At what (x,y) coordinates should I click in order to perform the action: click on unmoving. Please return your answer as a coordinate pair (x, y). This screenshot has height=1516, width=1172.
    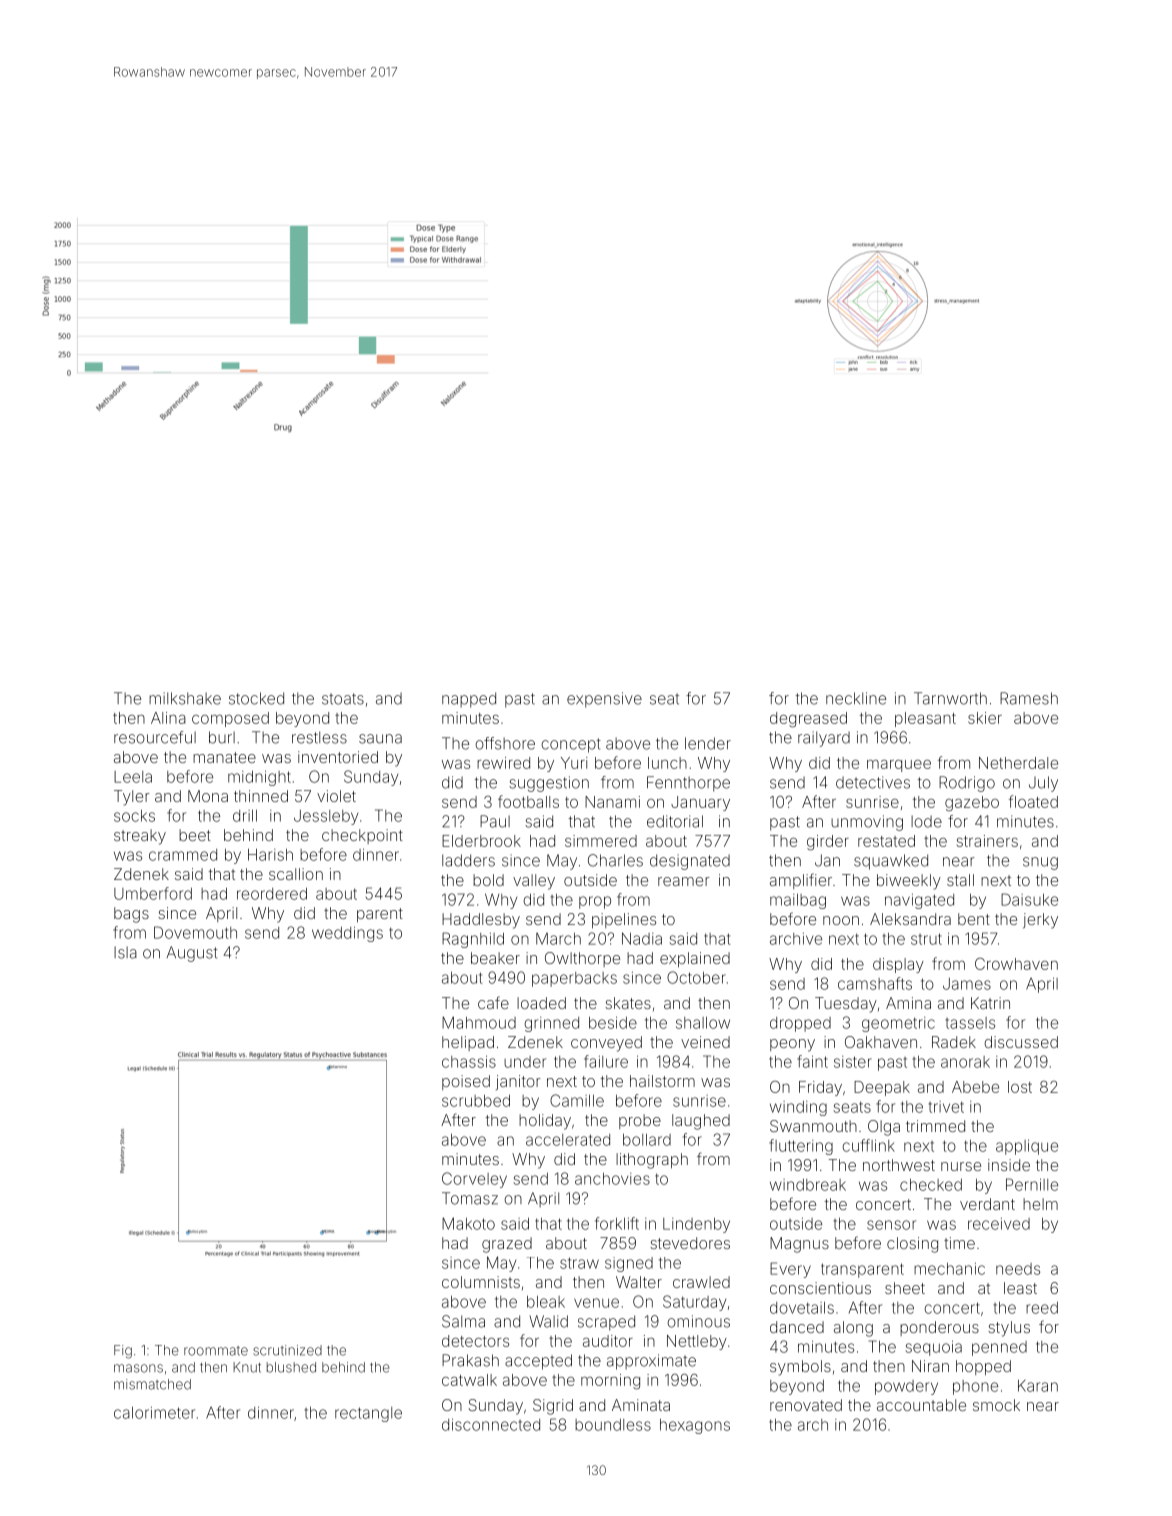
    Looking at the image, I should click on (867, 823).
